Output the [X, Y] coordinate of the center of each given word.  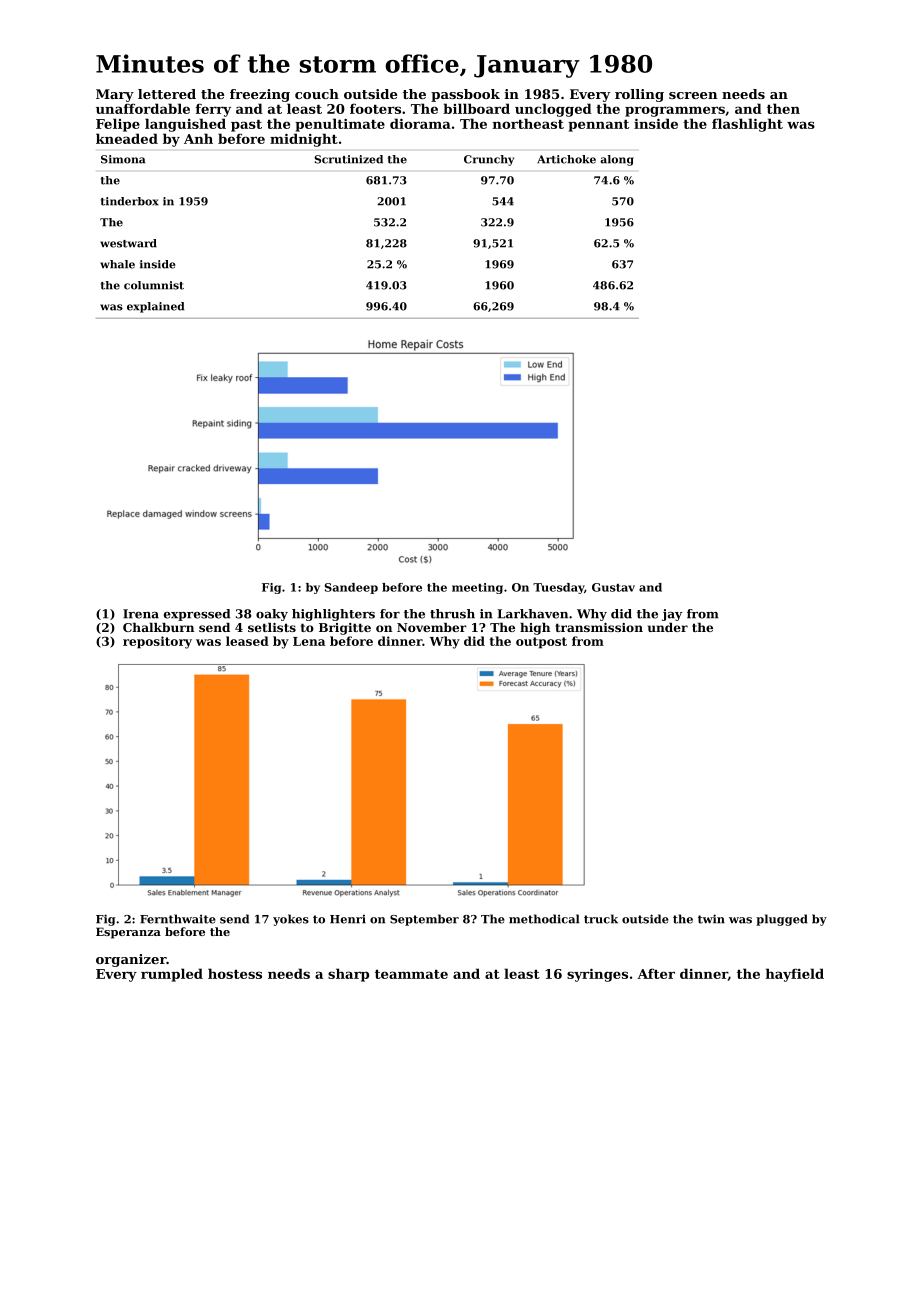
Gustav [613, 587]
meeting [477, 588]
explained [155, 307]
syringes [597, 975]
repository [157, 642]
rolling [639, 95]
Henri [348, 919]
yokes [291, 920]
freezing [260, 95]
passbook [465, 95]
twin [711, 919]
